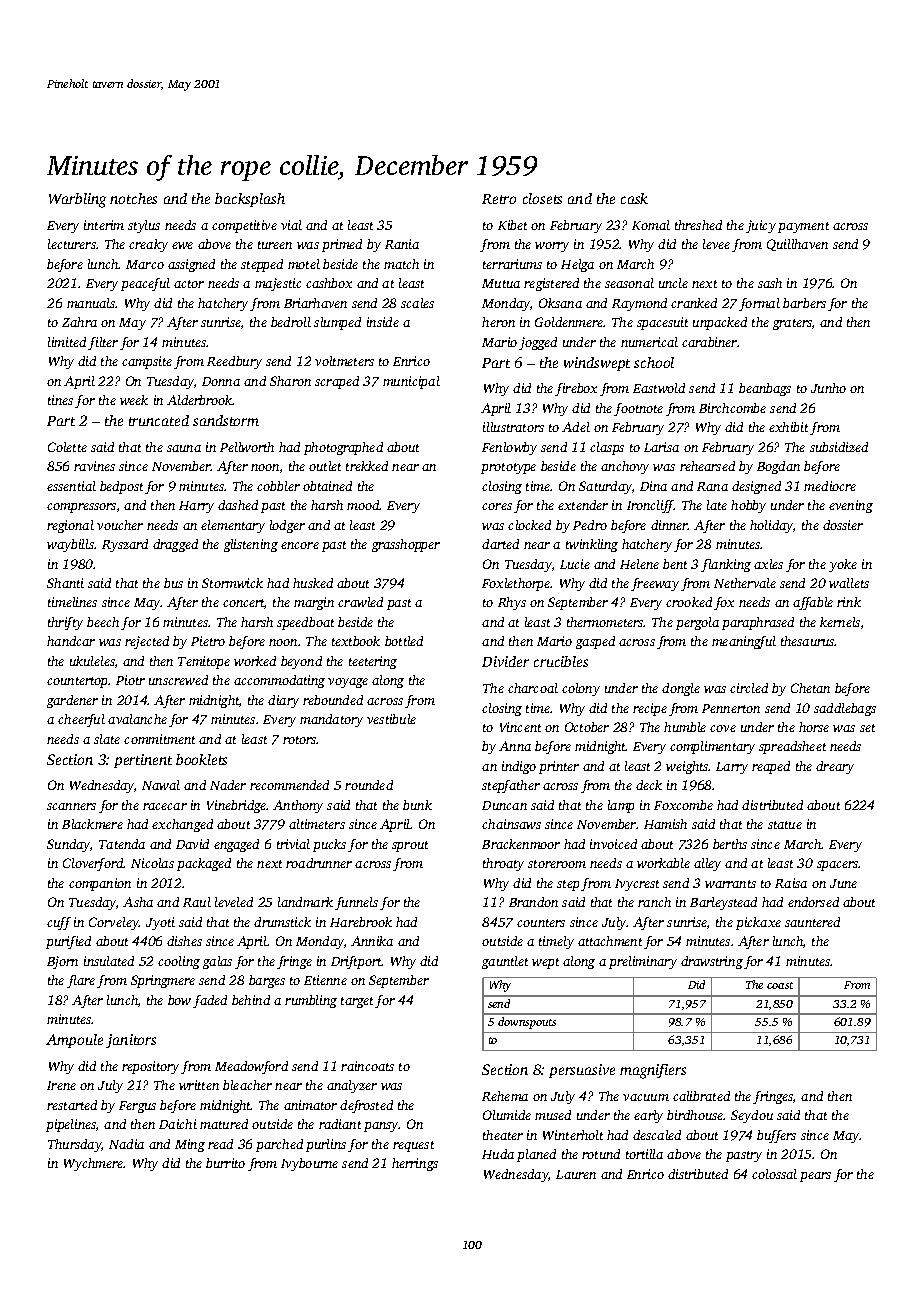 This screenshot has height=1314, width=924. What do you see at coordinates (372, 941) in the screenshot?
I see `Annika` at bounding box center [372, 941].
